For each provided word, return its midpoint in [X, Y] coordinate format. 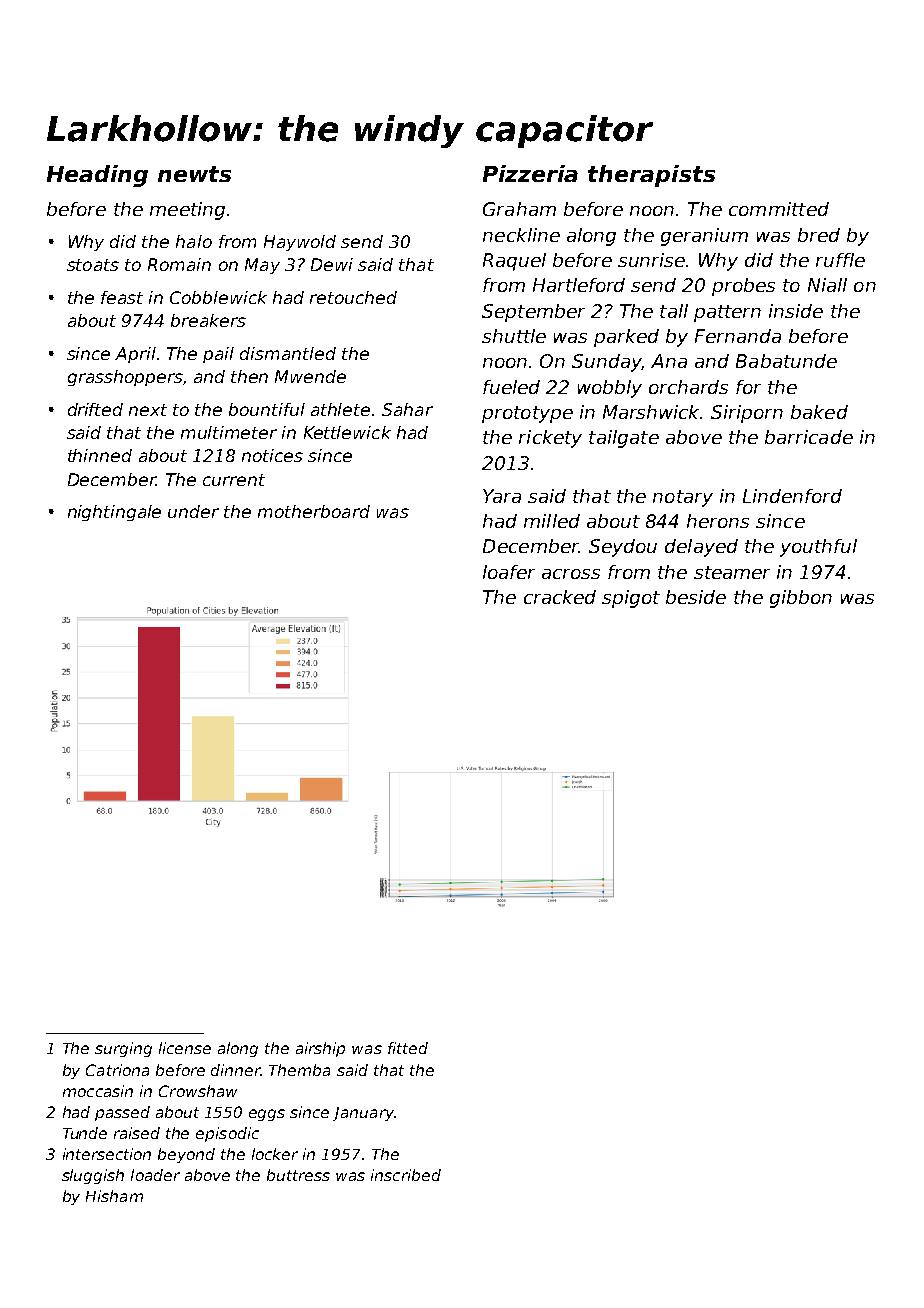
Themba [299, 1070]
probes [743, 287]
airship [320, 1049]
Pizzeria [530, 173]
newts [194, 174]
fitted [408, 1048]
